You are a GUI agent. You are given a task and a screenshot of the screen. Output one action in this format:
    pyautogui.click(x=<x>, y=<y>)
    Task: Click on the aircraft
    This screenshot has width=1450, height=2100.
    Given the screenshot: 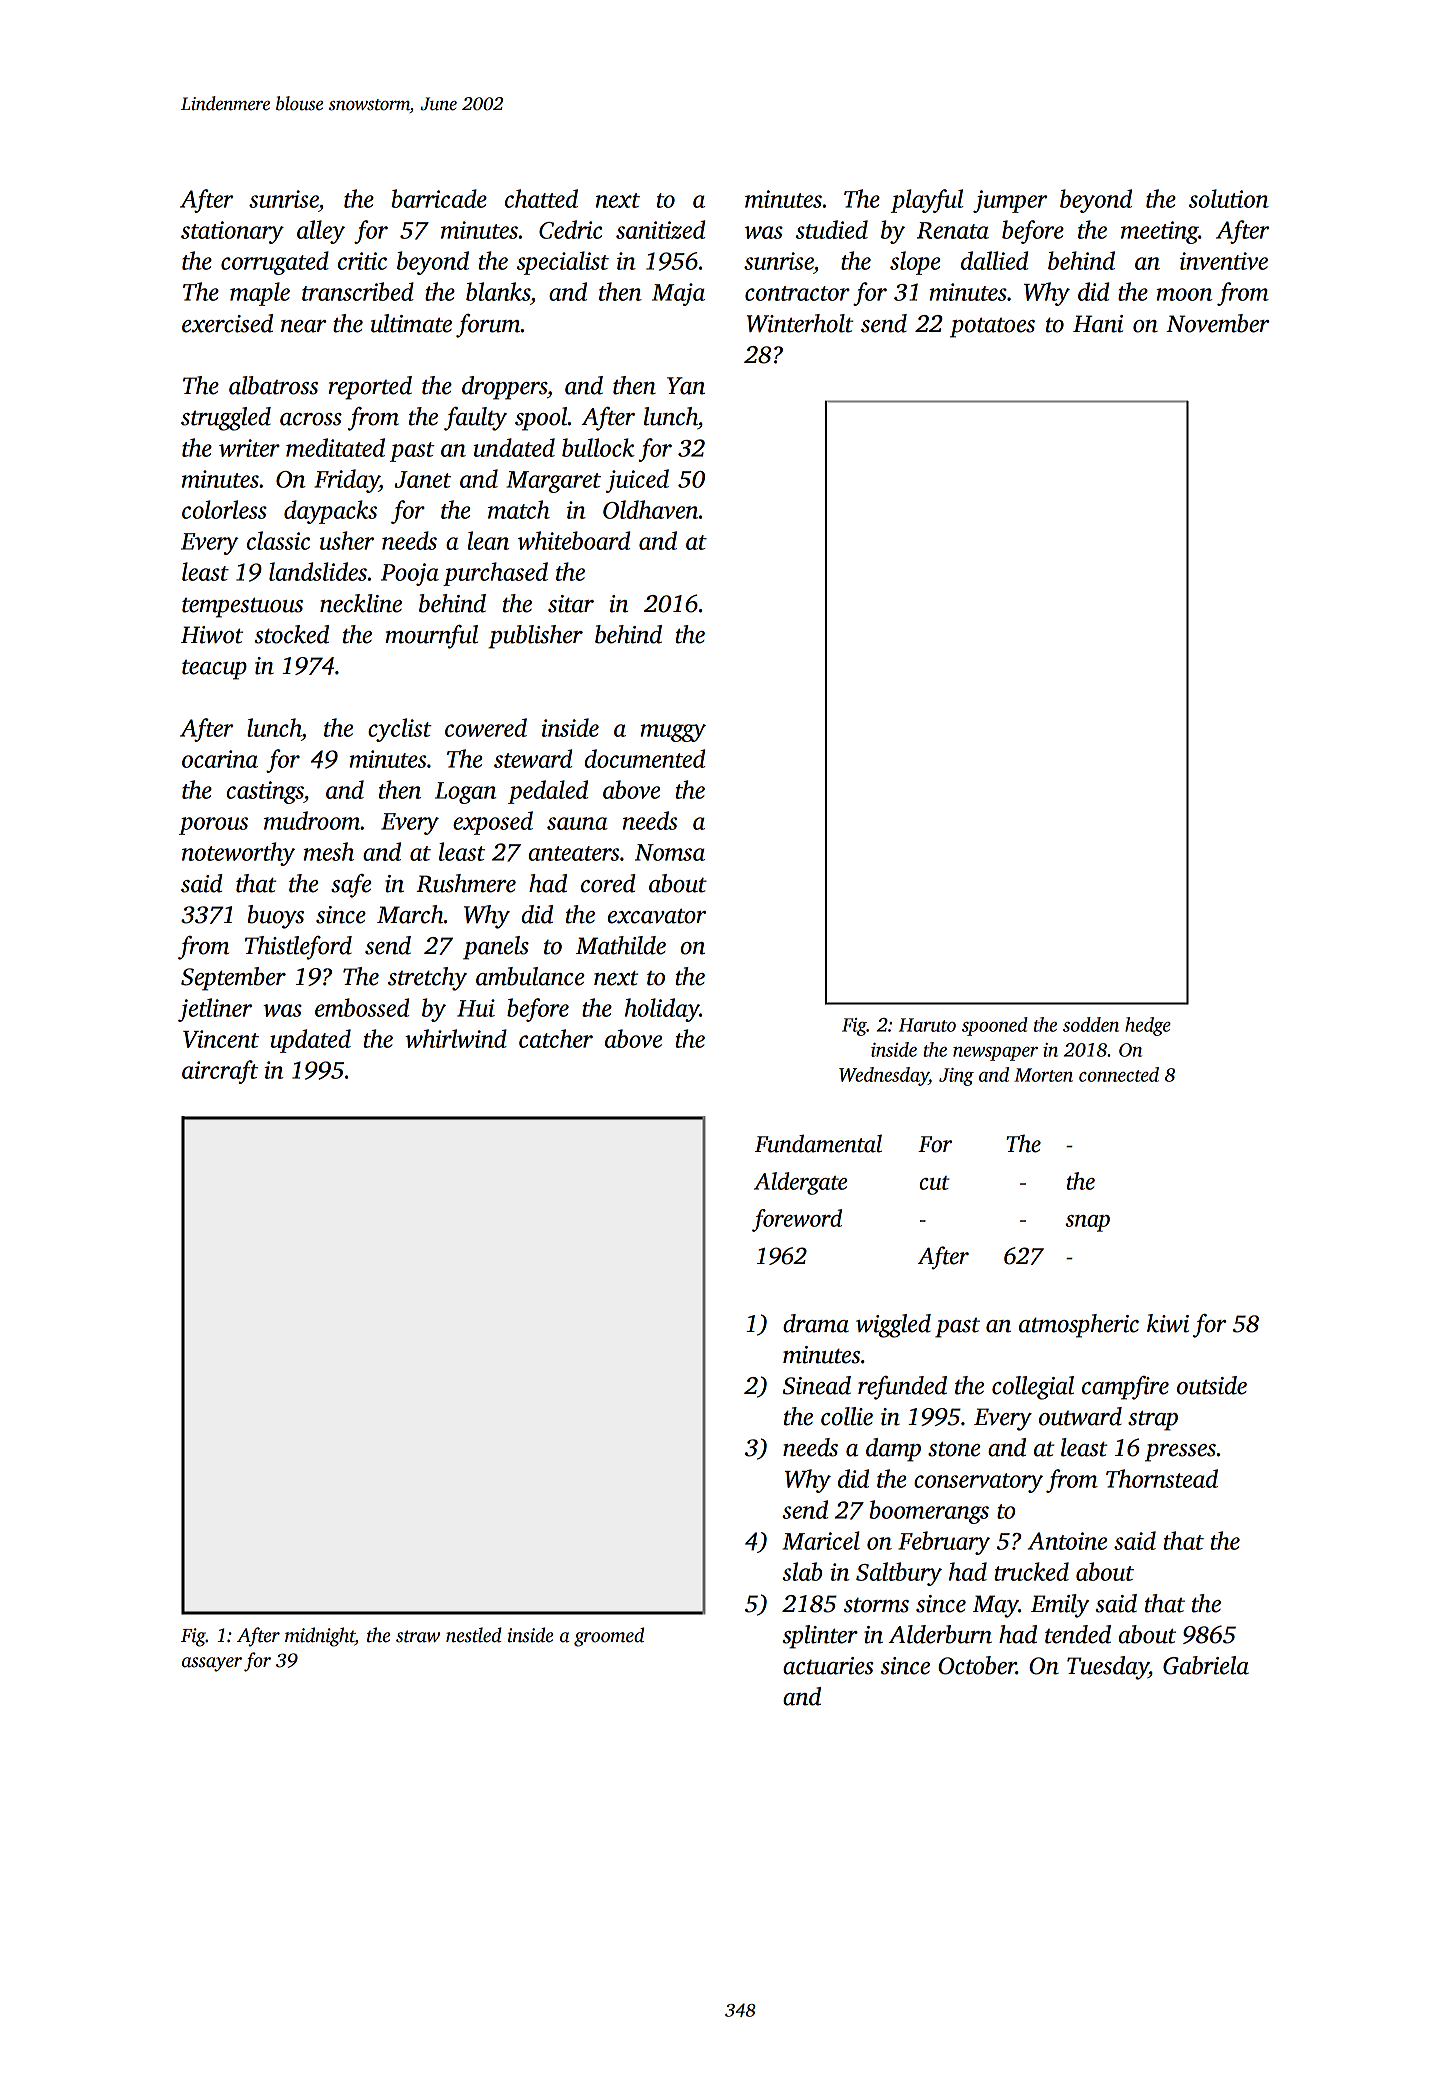 What is the action you would take?
    pyautogui.click(x=220, y=1072)
